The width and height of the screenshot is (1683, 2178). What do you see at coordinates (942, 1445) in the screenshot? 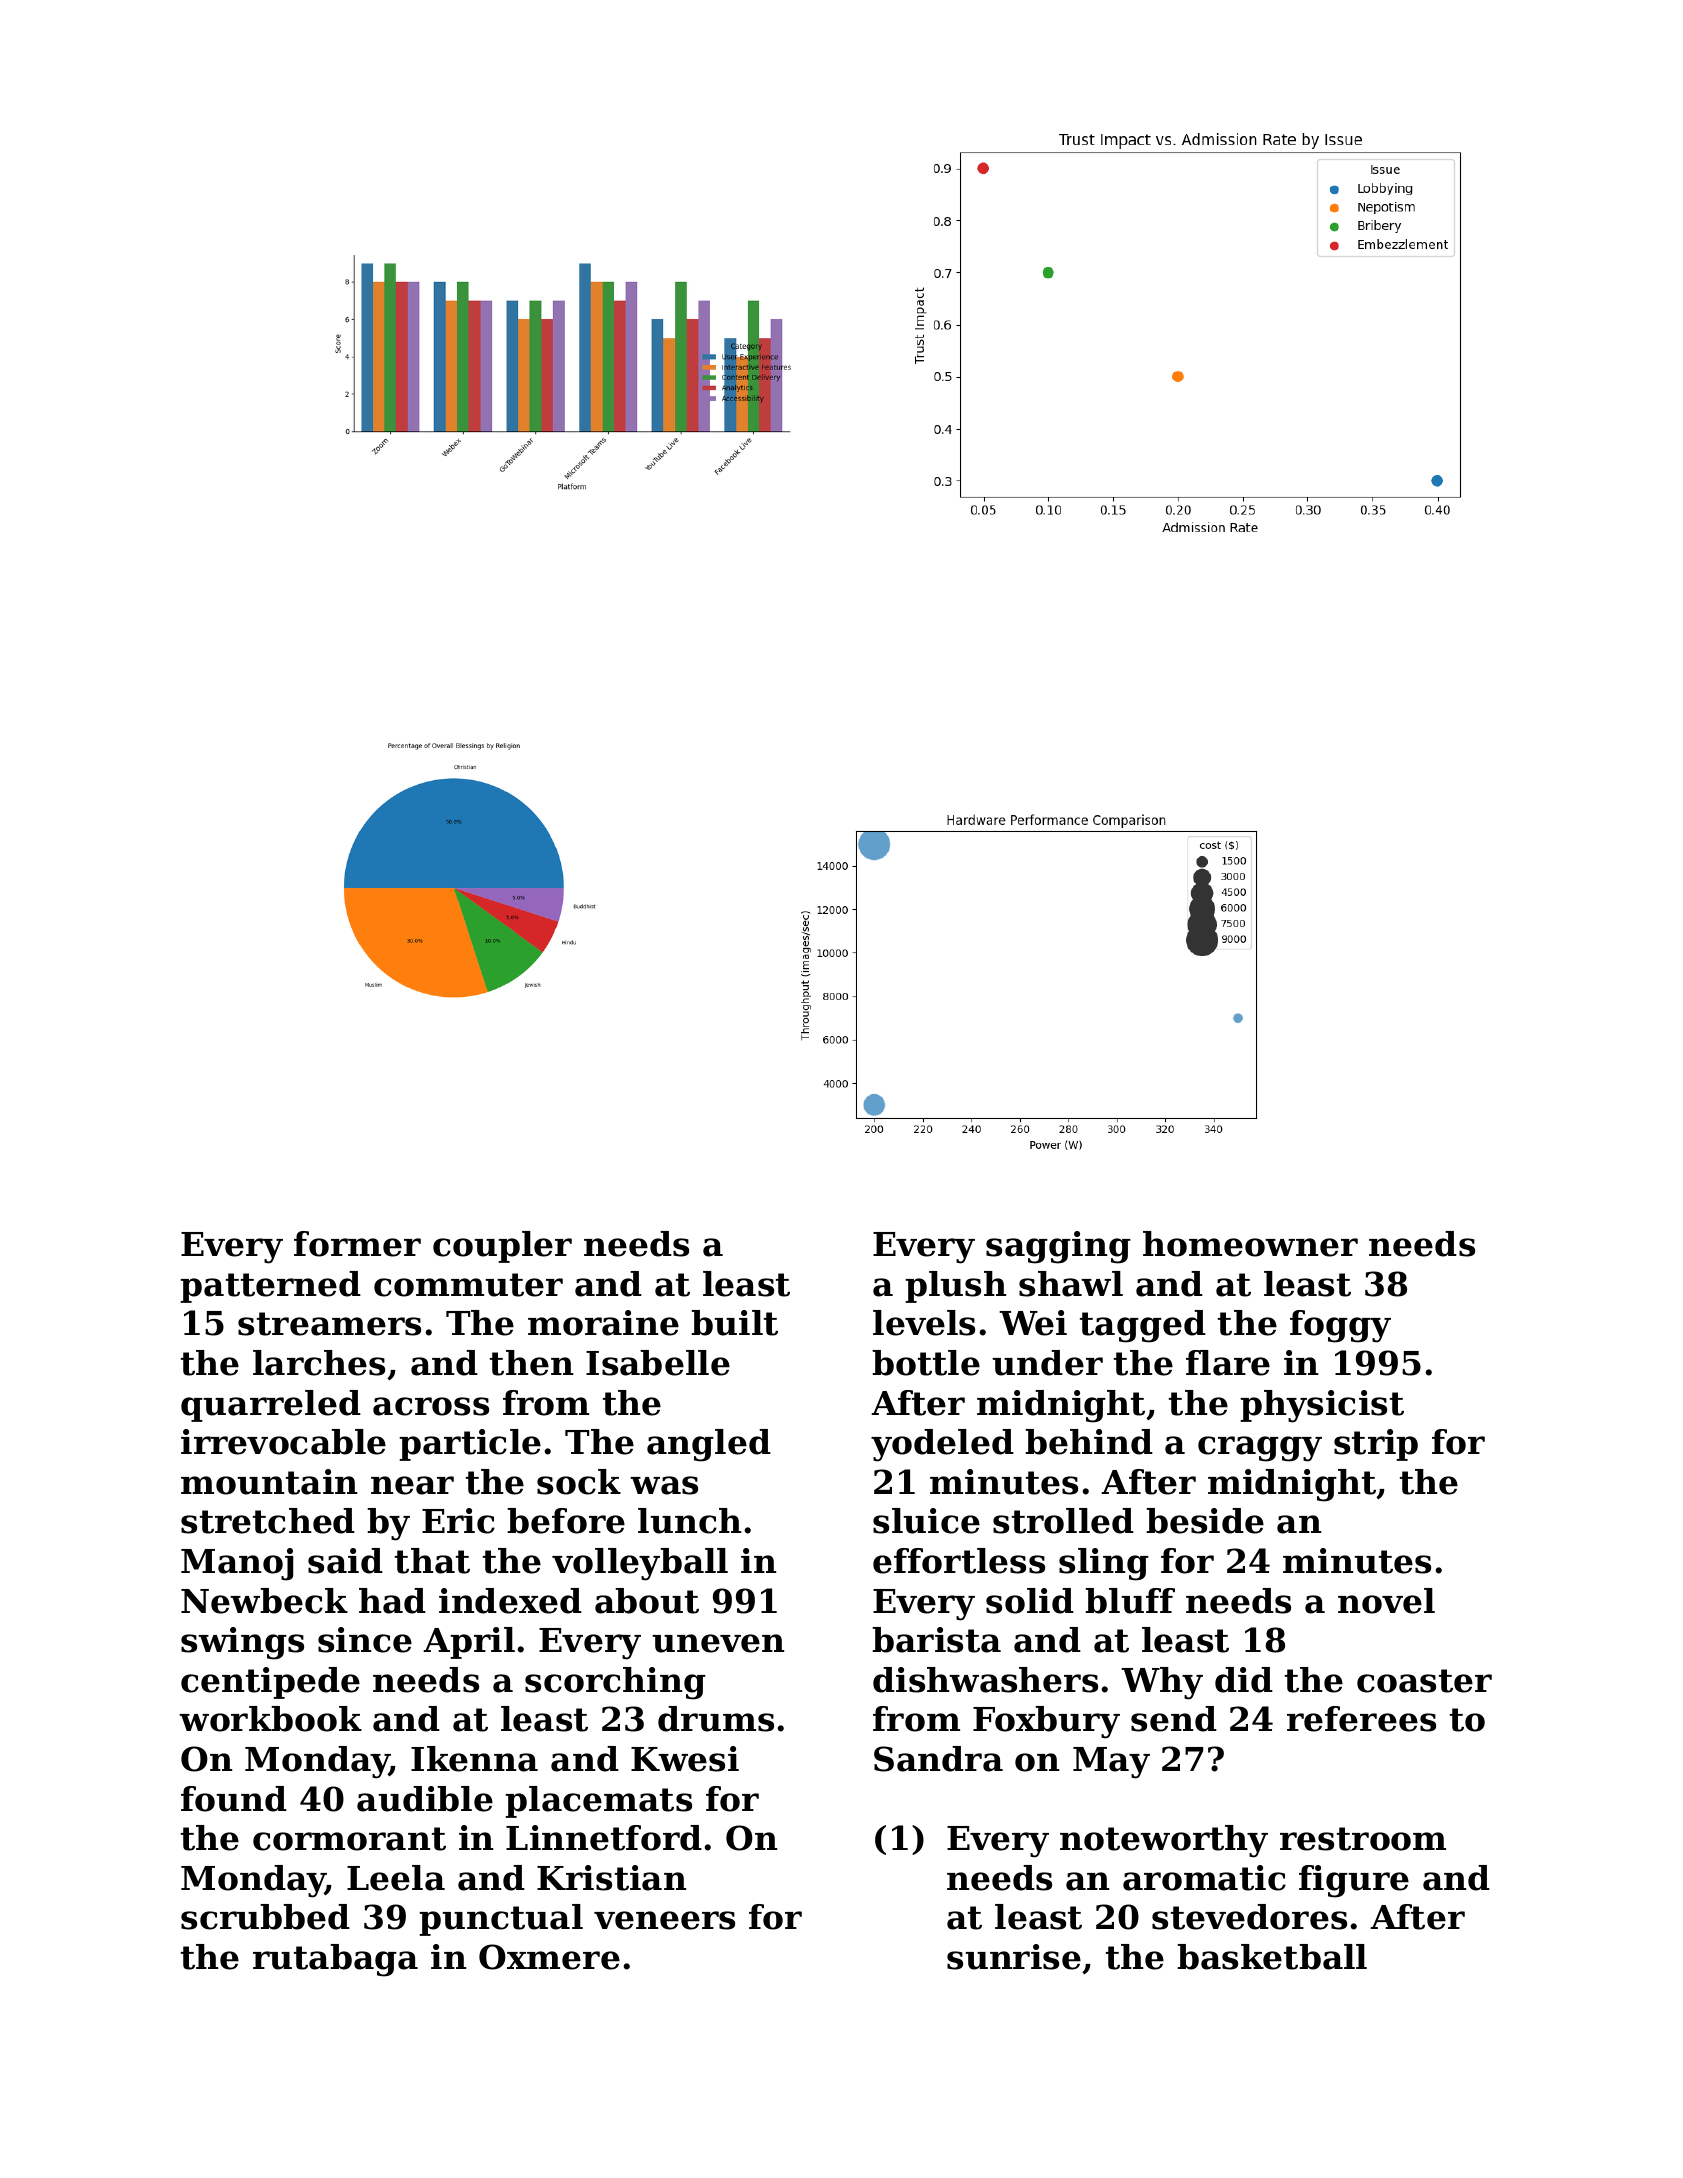
I see `yodeled` at bounding box center [942, 1445].
